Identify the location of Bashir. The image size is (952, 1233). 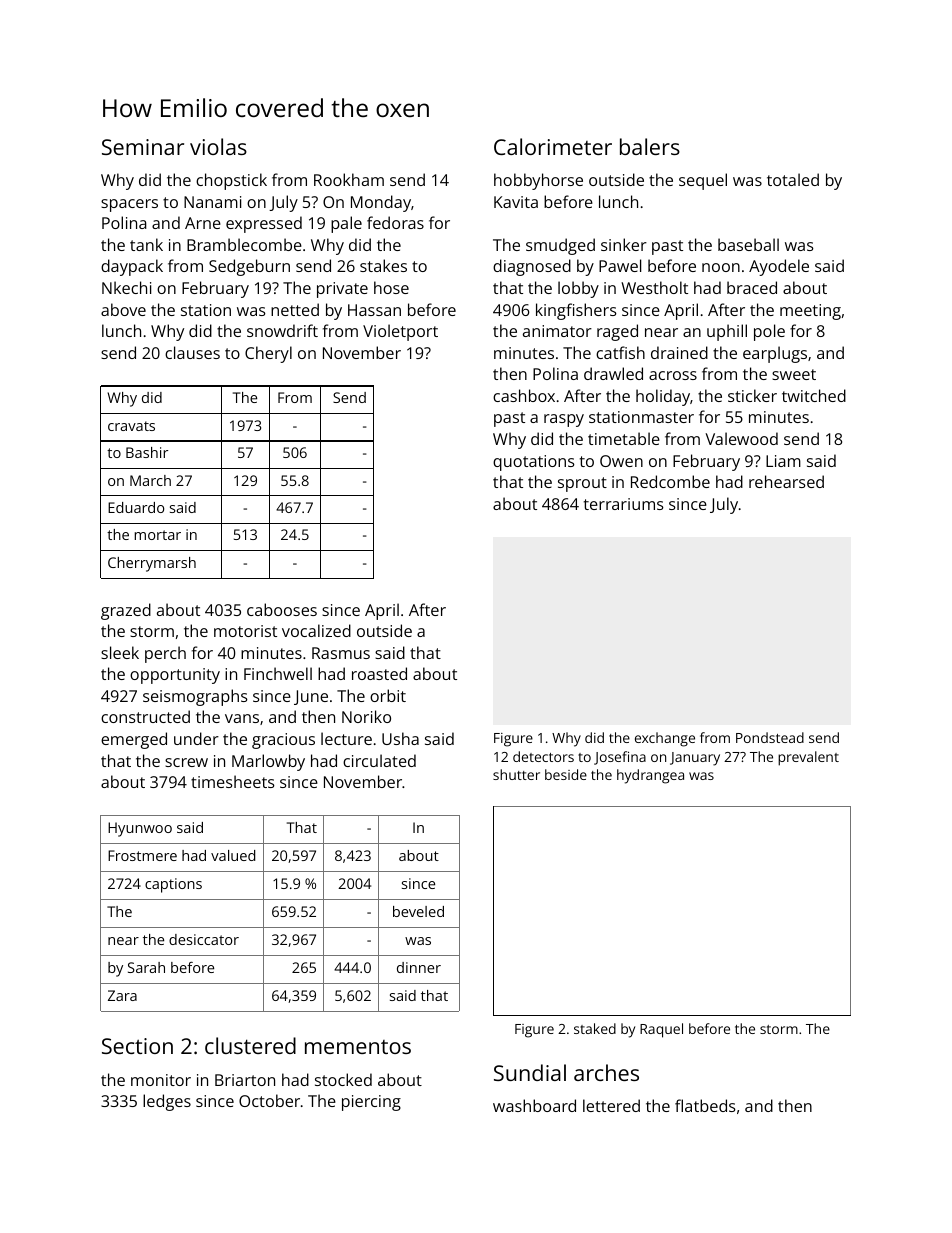
(147, 452).
